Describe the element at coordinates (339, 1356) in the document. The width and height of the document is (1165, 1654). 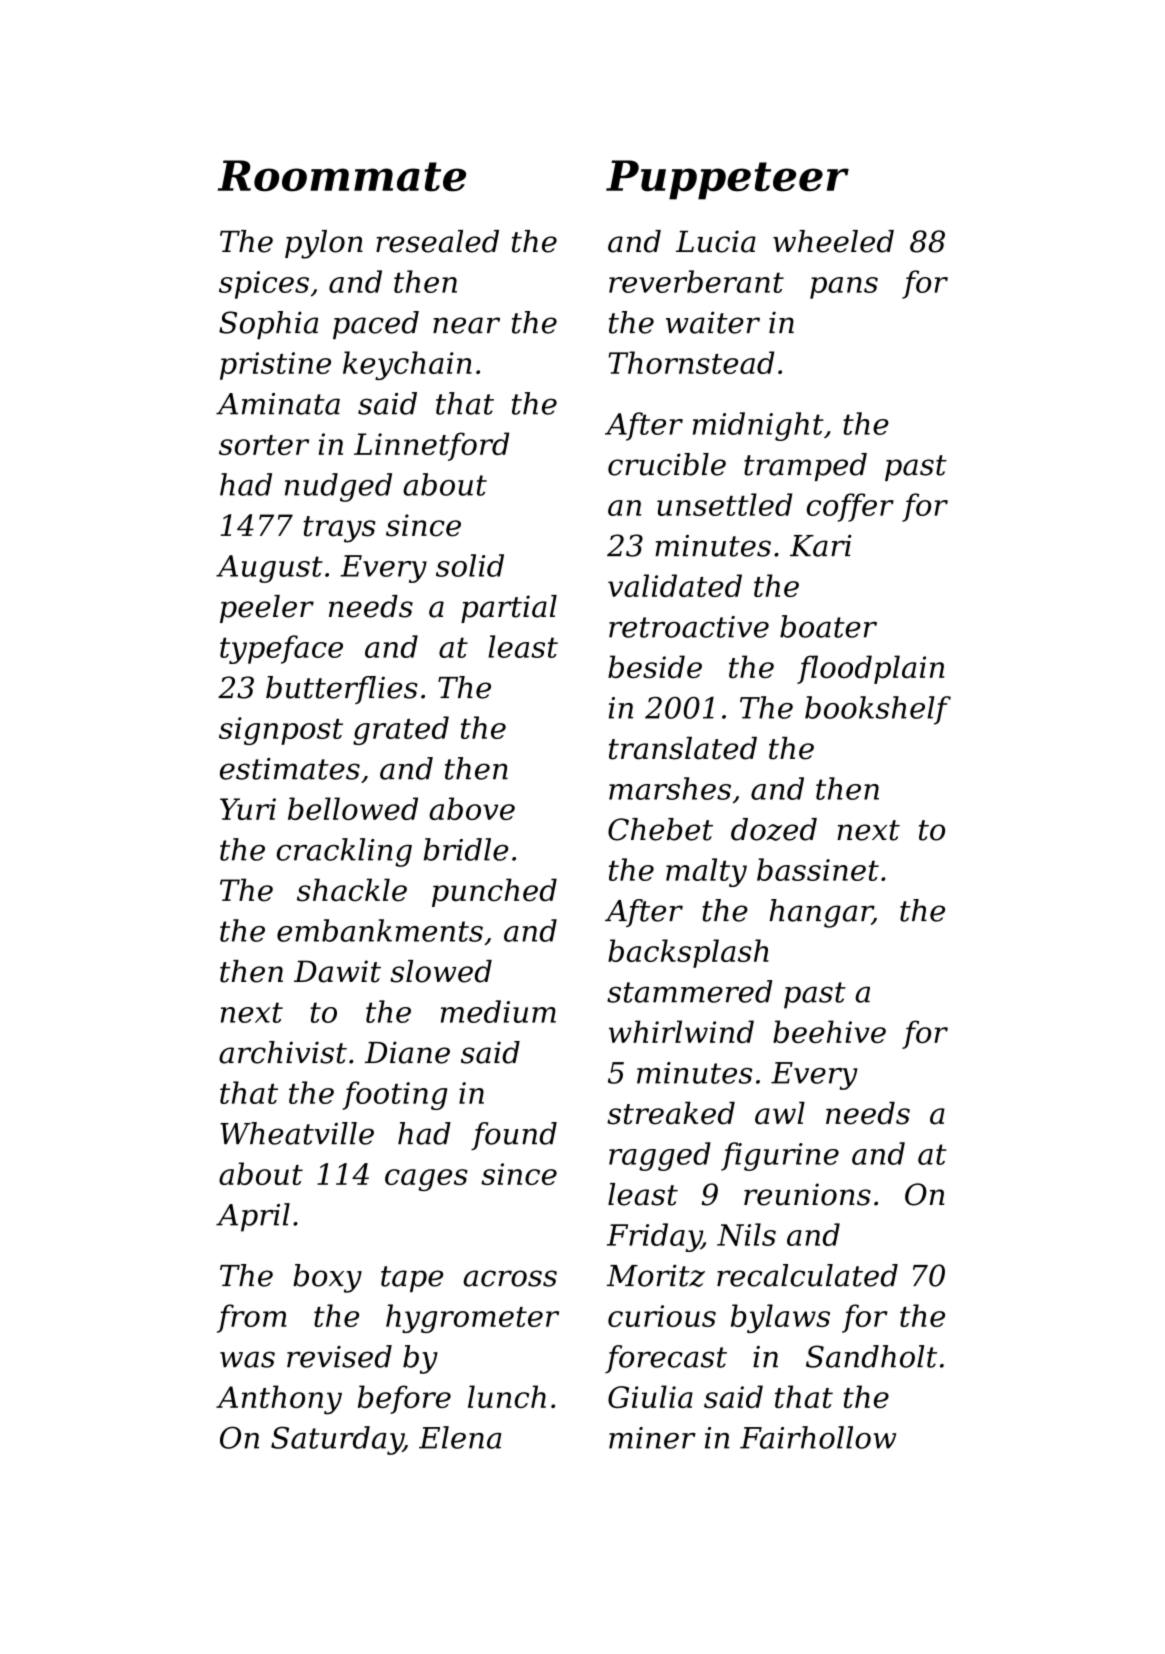
I see `revised` at that location.
